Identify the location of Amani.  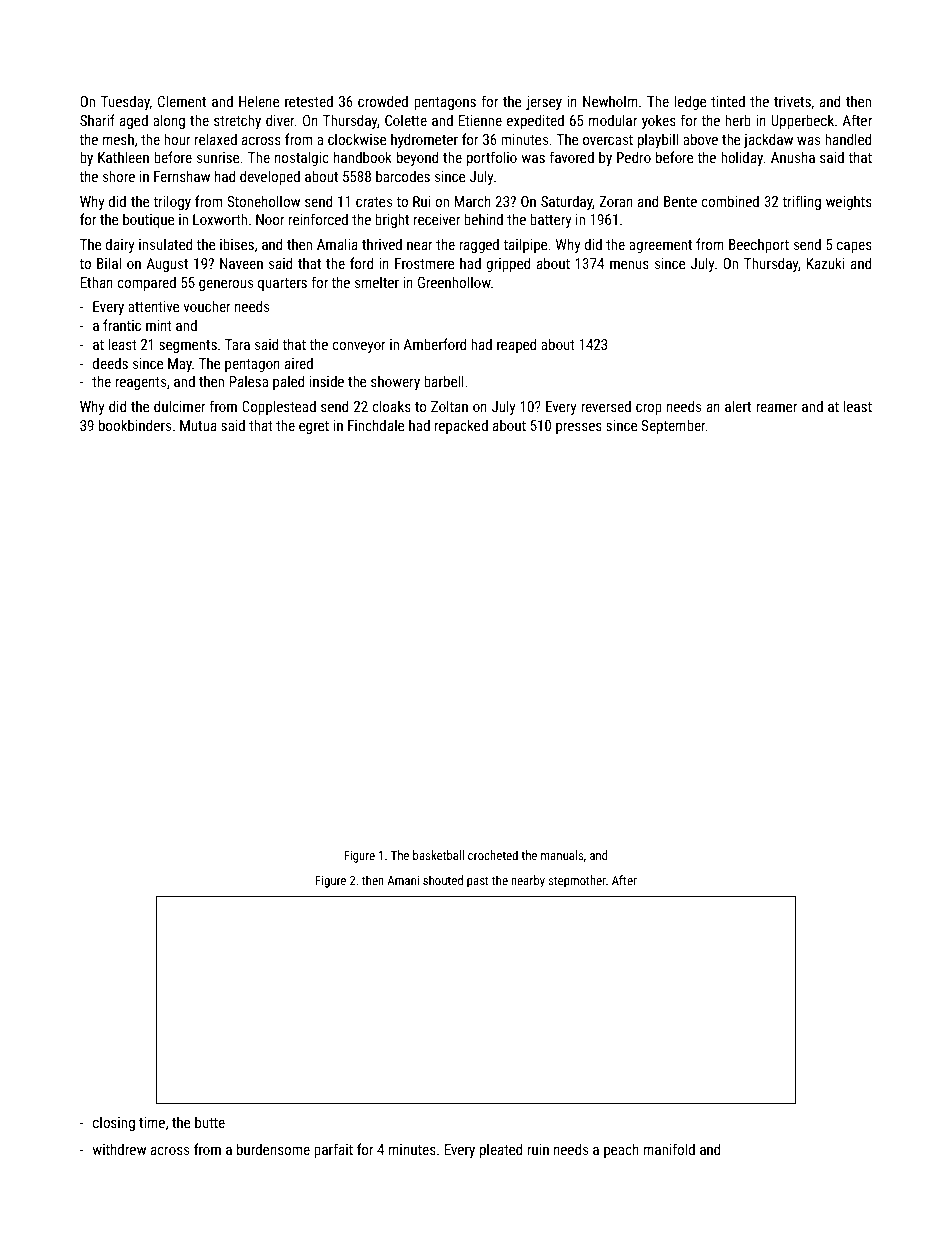
(403, 880).
